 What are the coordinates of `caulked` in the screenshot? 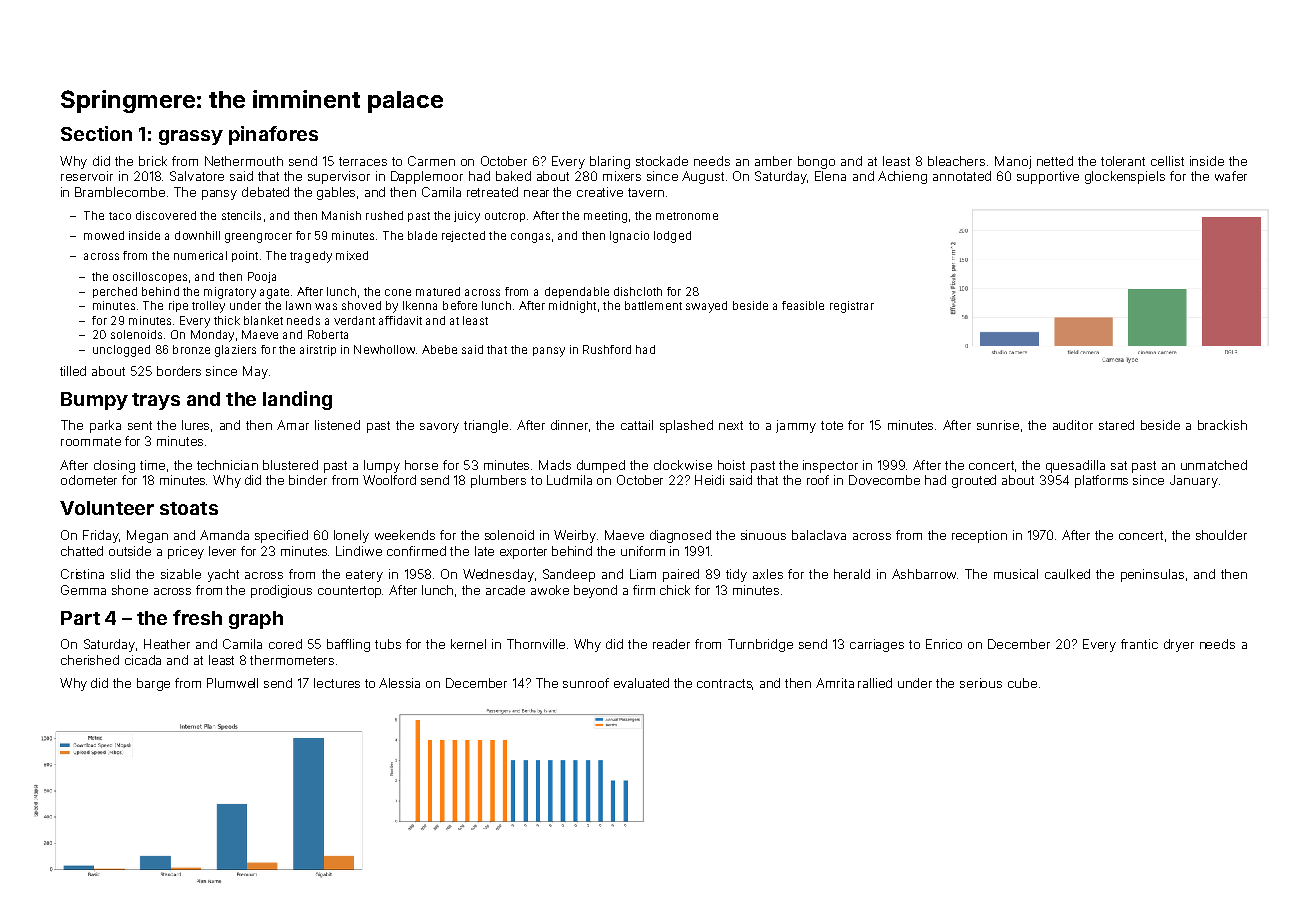 It's located at (1067, 574).
